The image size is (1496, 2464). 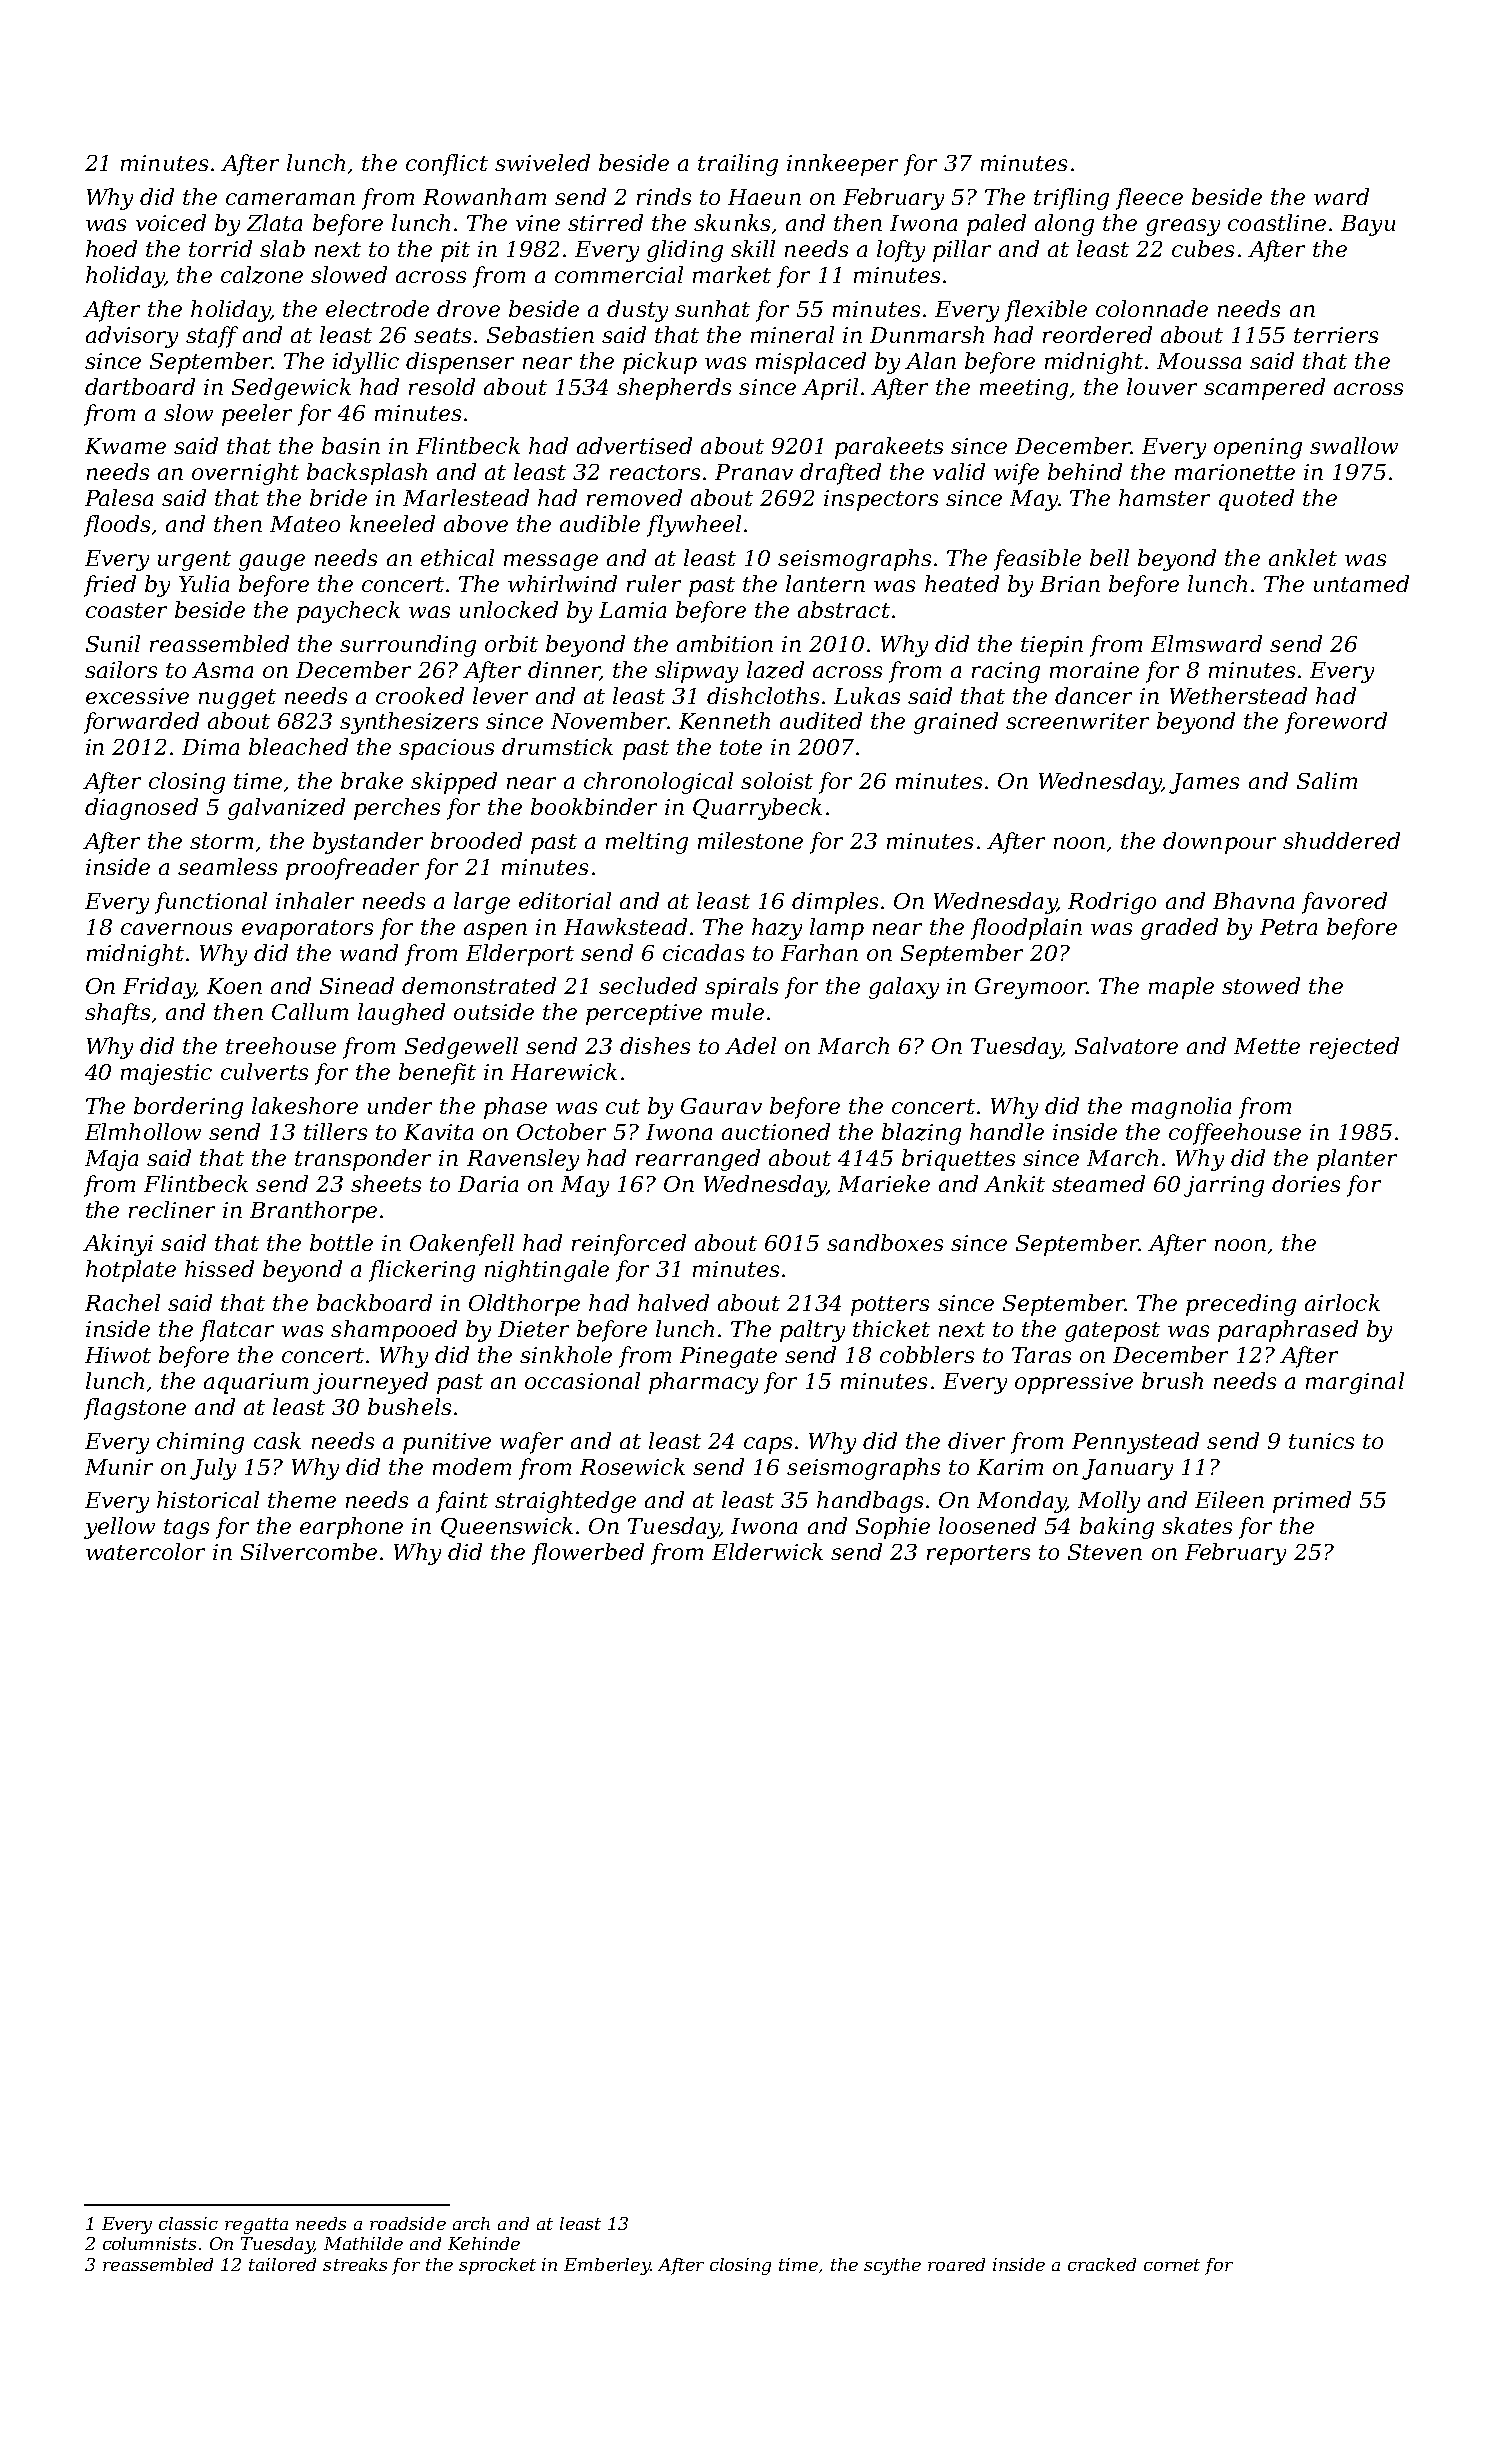 What do you see at coordinates (738, 165) in the screenshot?
I see `trailing` at bounding box center [738, 165].
